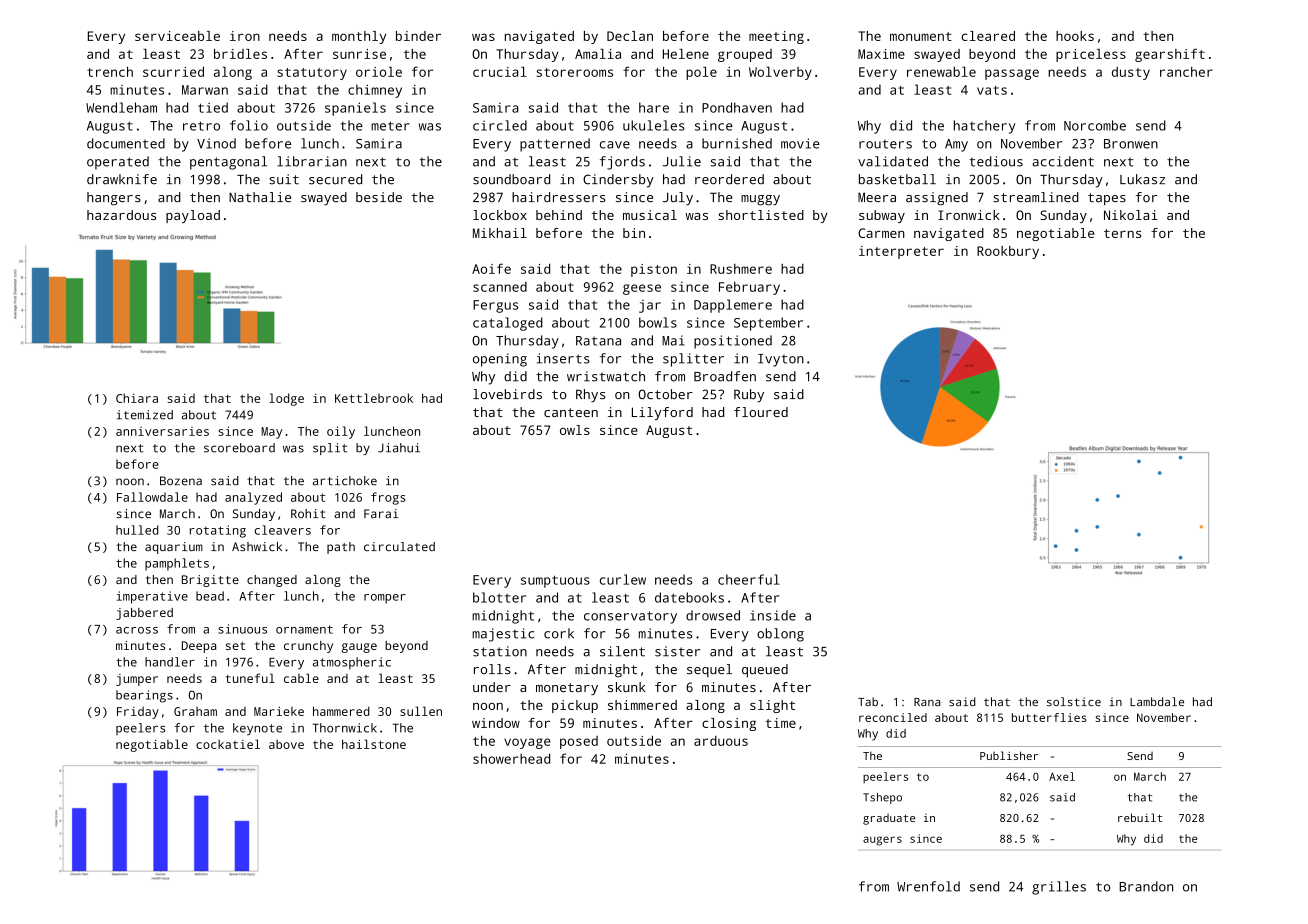 This screenshot has height=924, width=1308. What do you see at coordinates (571, 412) in the screenshot?
I see `canteen` at bounding box center [571, 412].
